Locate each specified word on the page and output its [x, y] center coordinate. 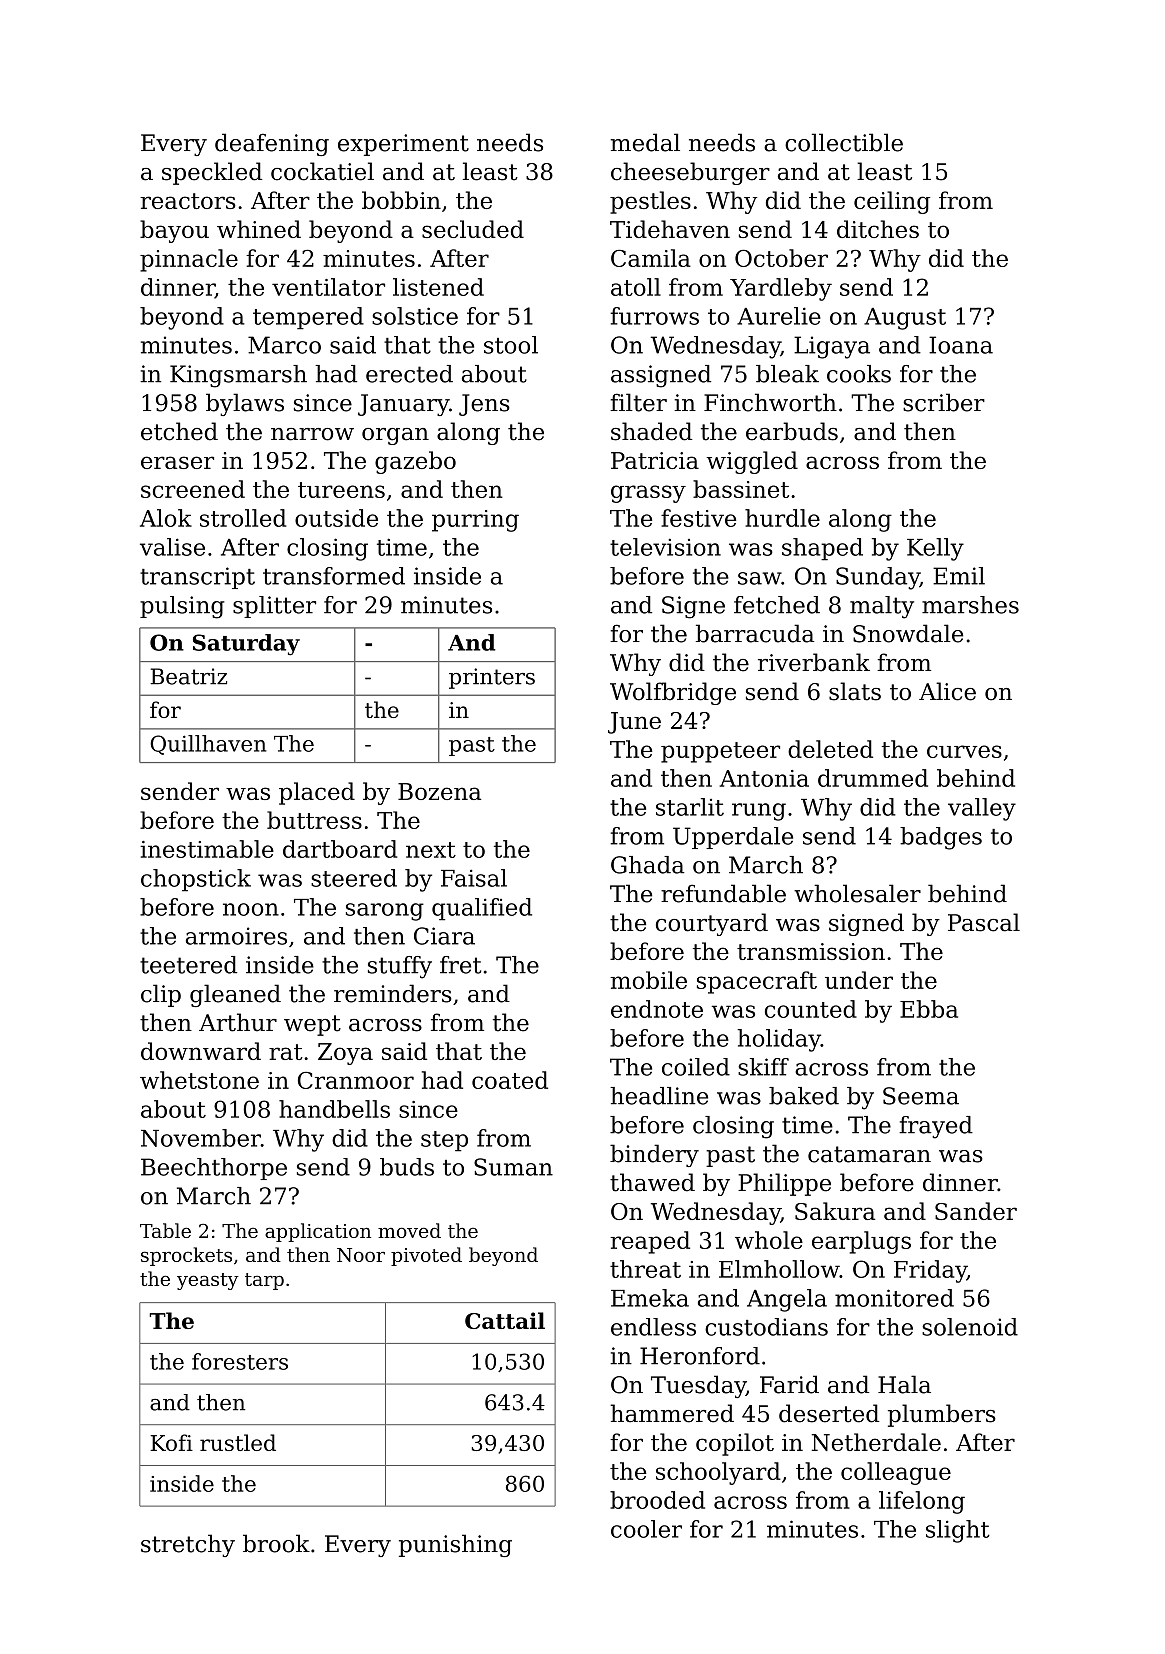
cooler [646, 1529]
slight [958, 1531]
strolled [243, 518]
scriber [944, 402]
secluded [473, 229]
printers [492, 678]
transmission [811, 951]
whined [259, 229]
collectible [844, 142]
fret [460, 965]
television [665, 547]
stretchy [188, 1545]
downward [201, 1051]
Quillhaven [208, 745]
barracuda [755, 633]
